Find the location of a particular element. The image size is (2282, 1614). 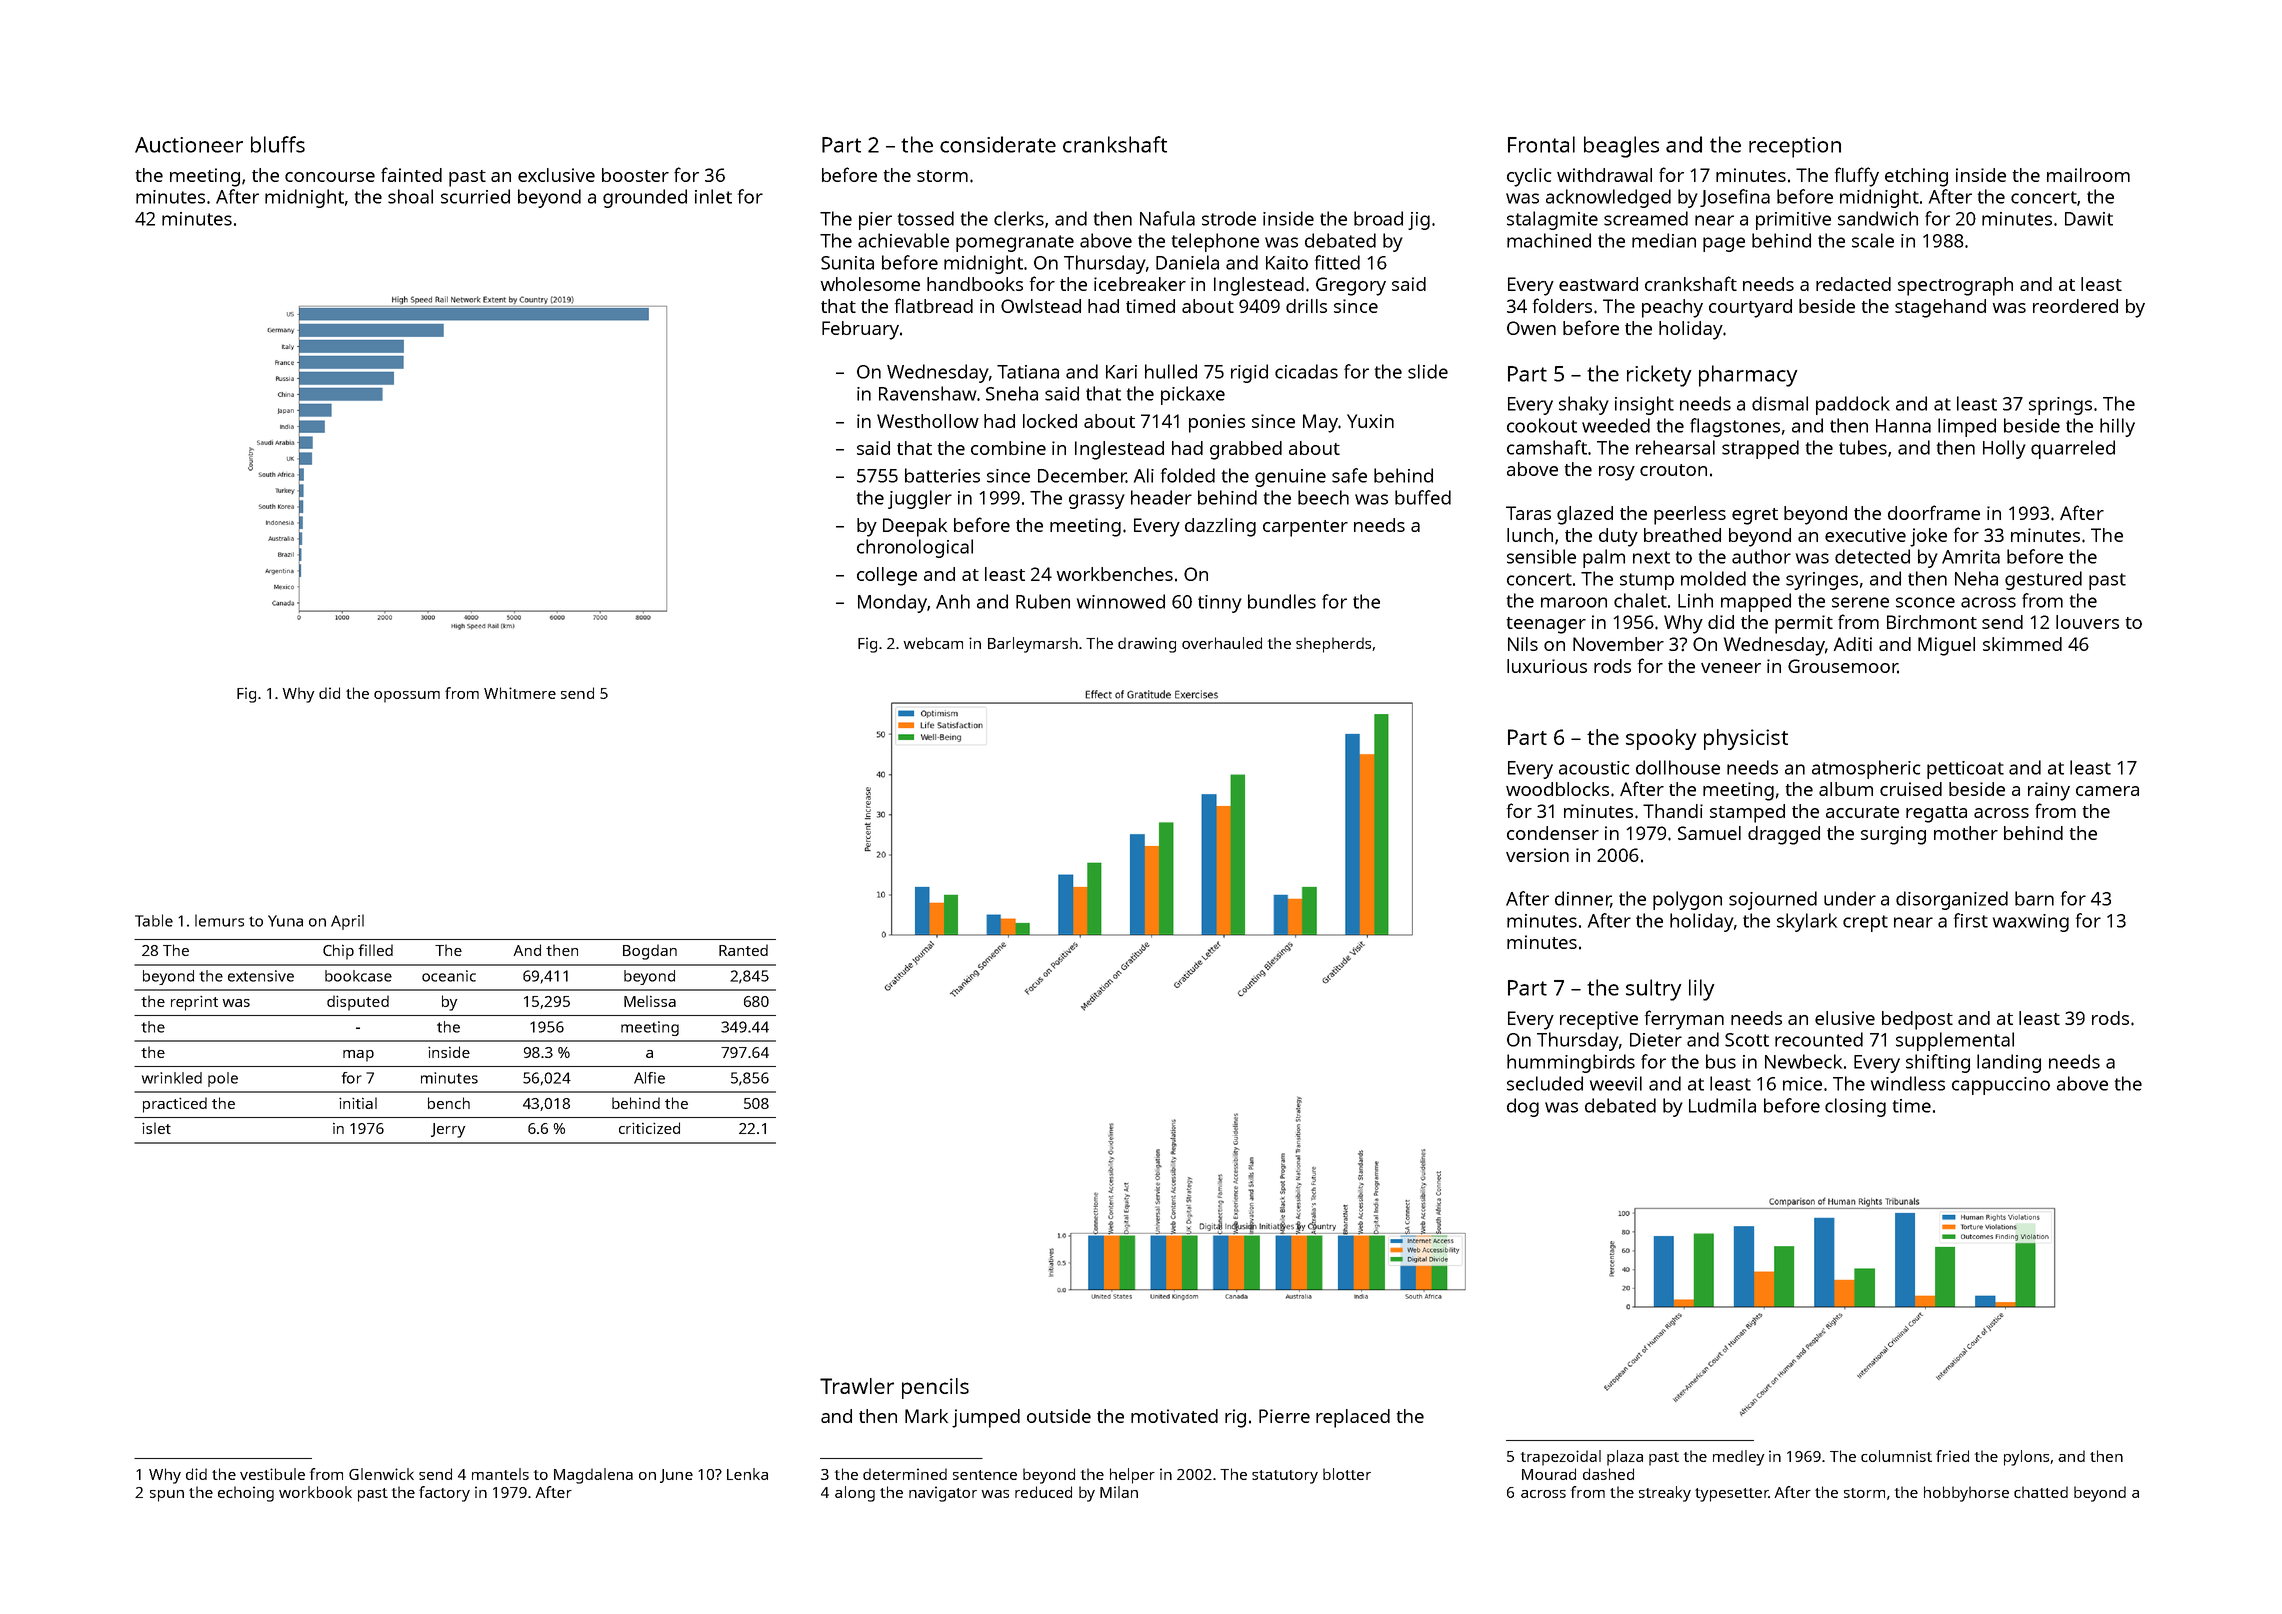

Chip is located at coordinates (338, 952).
